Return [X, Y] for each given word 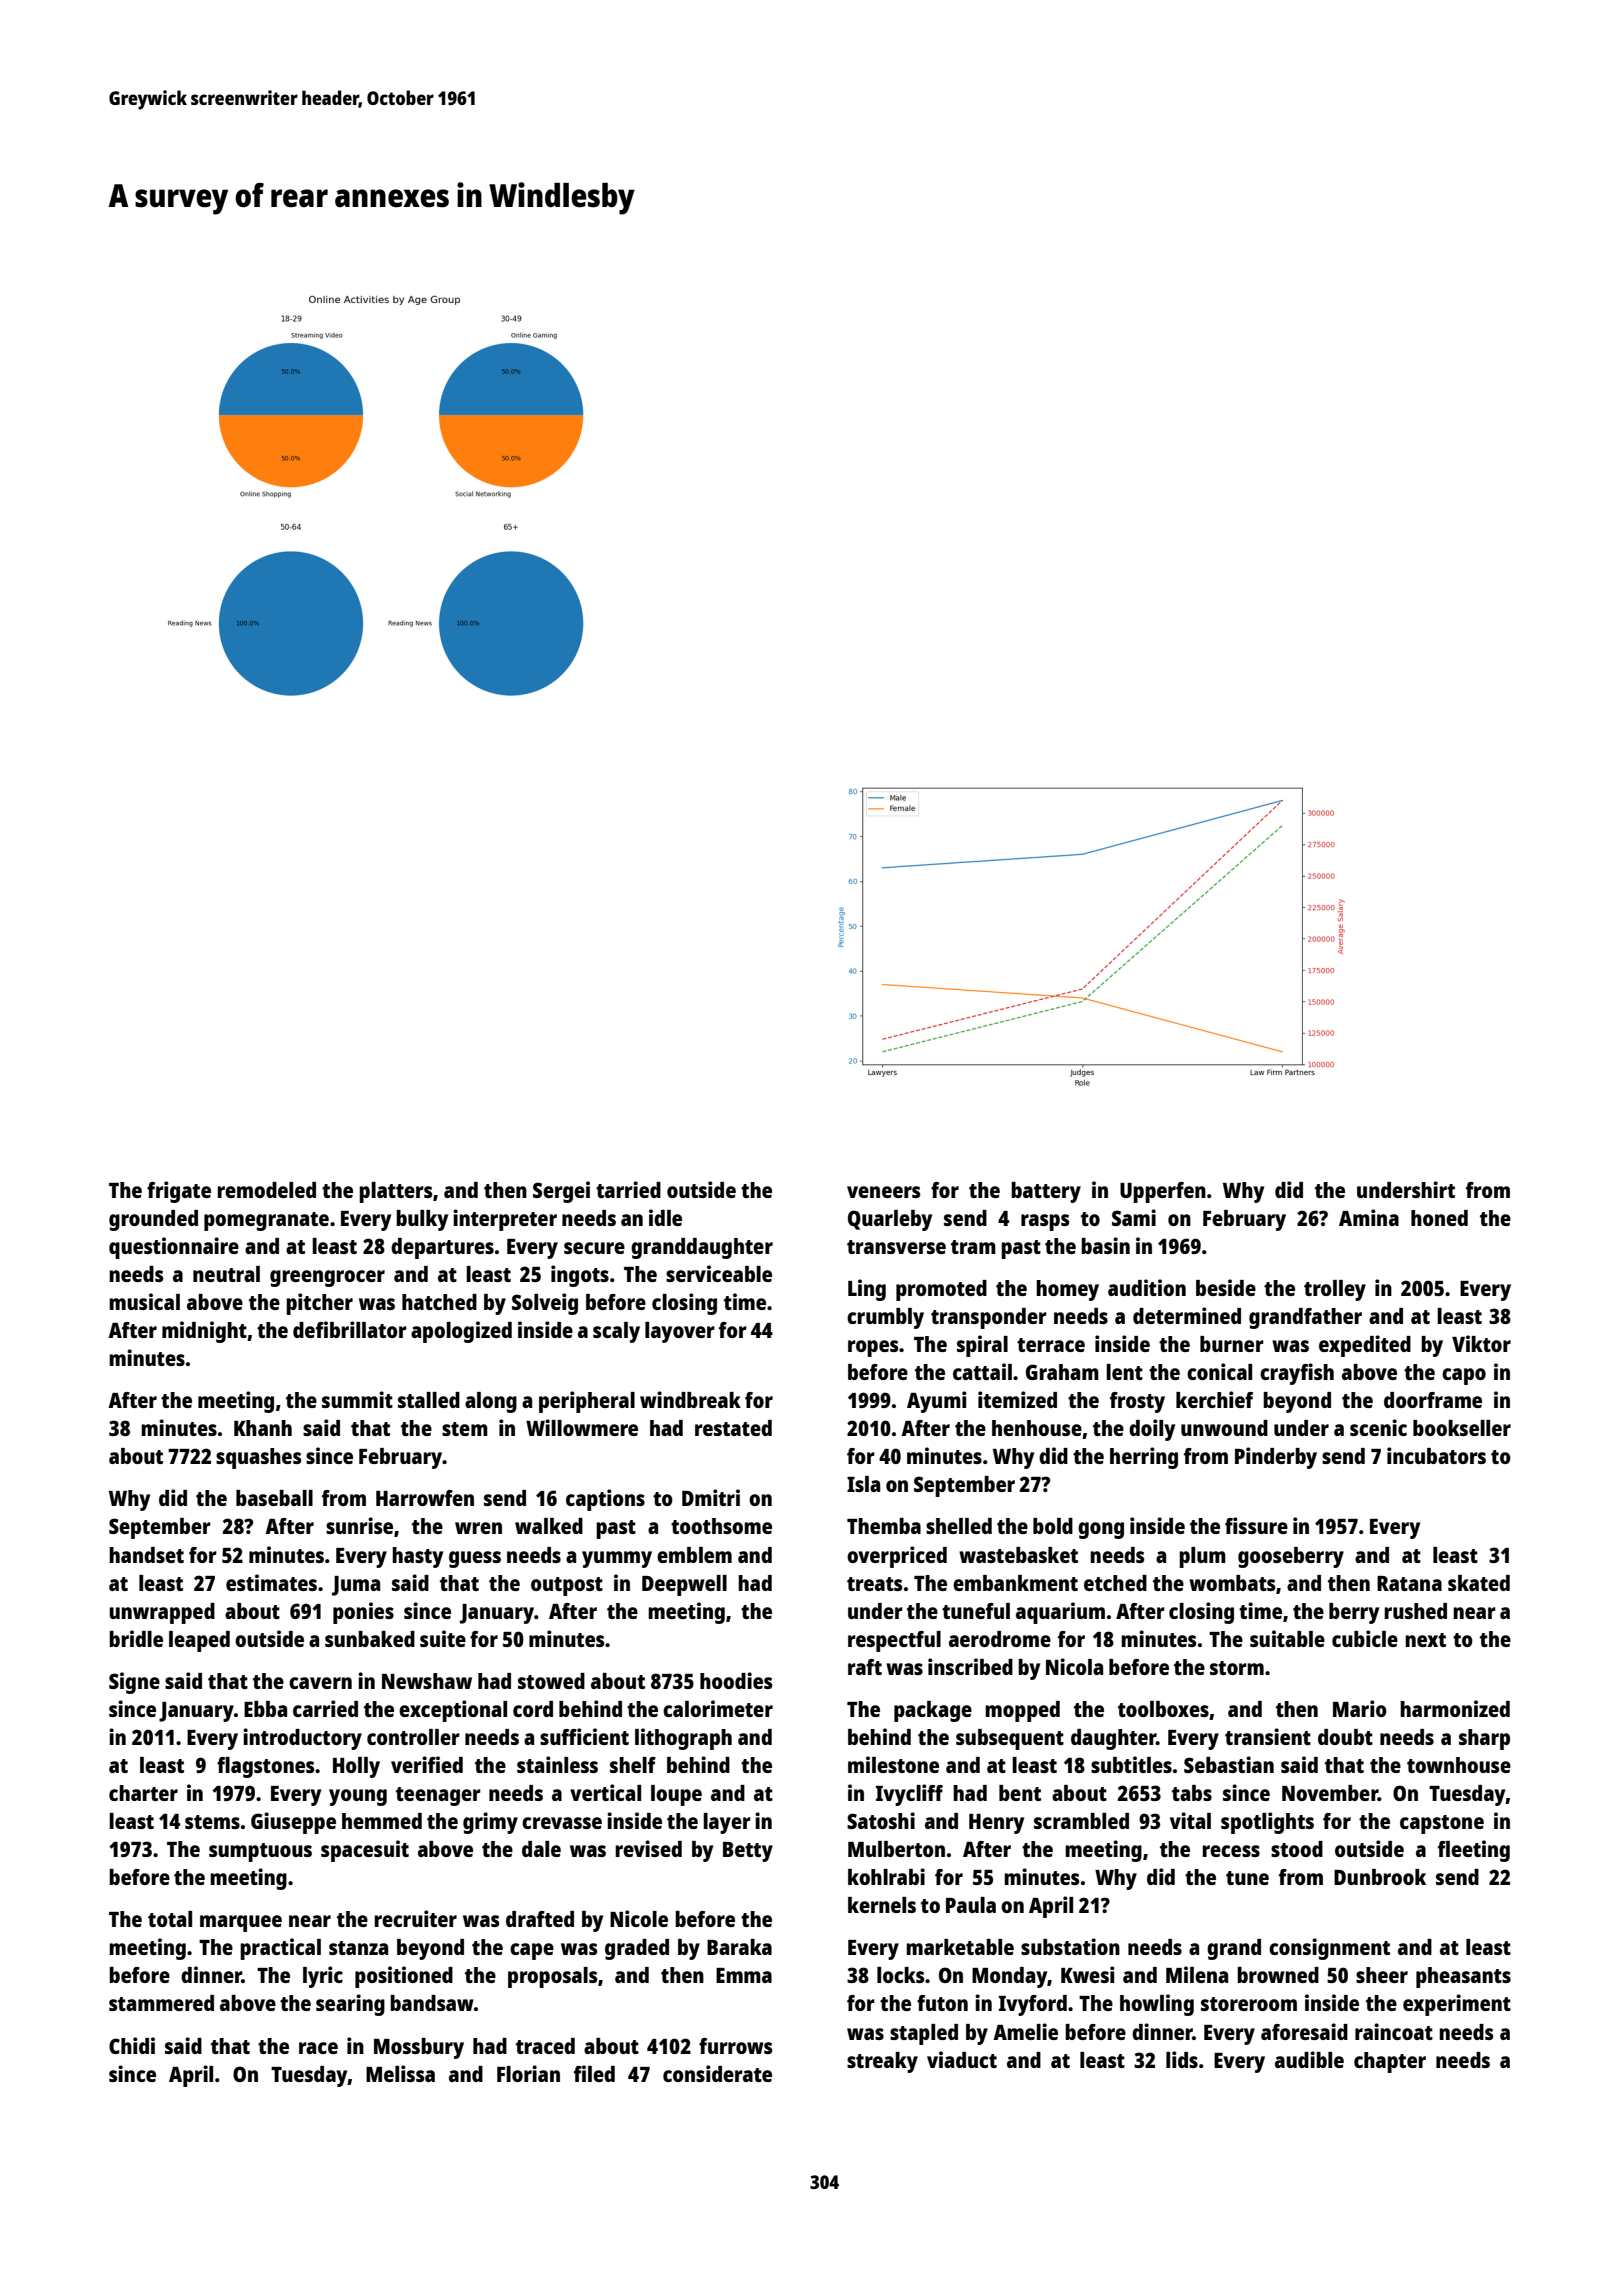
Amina [1369, 1217]
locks [901, 1975]
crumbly [885, 1318]
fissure [1256, 1525]
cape [532, 1951]
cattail [982, 1371]
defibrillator [350, 1329]
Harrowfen [425, 1498]
